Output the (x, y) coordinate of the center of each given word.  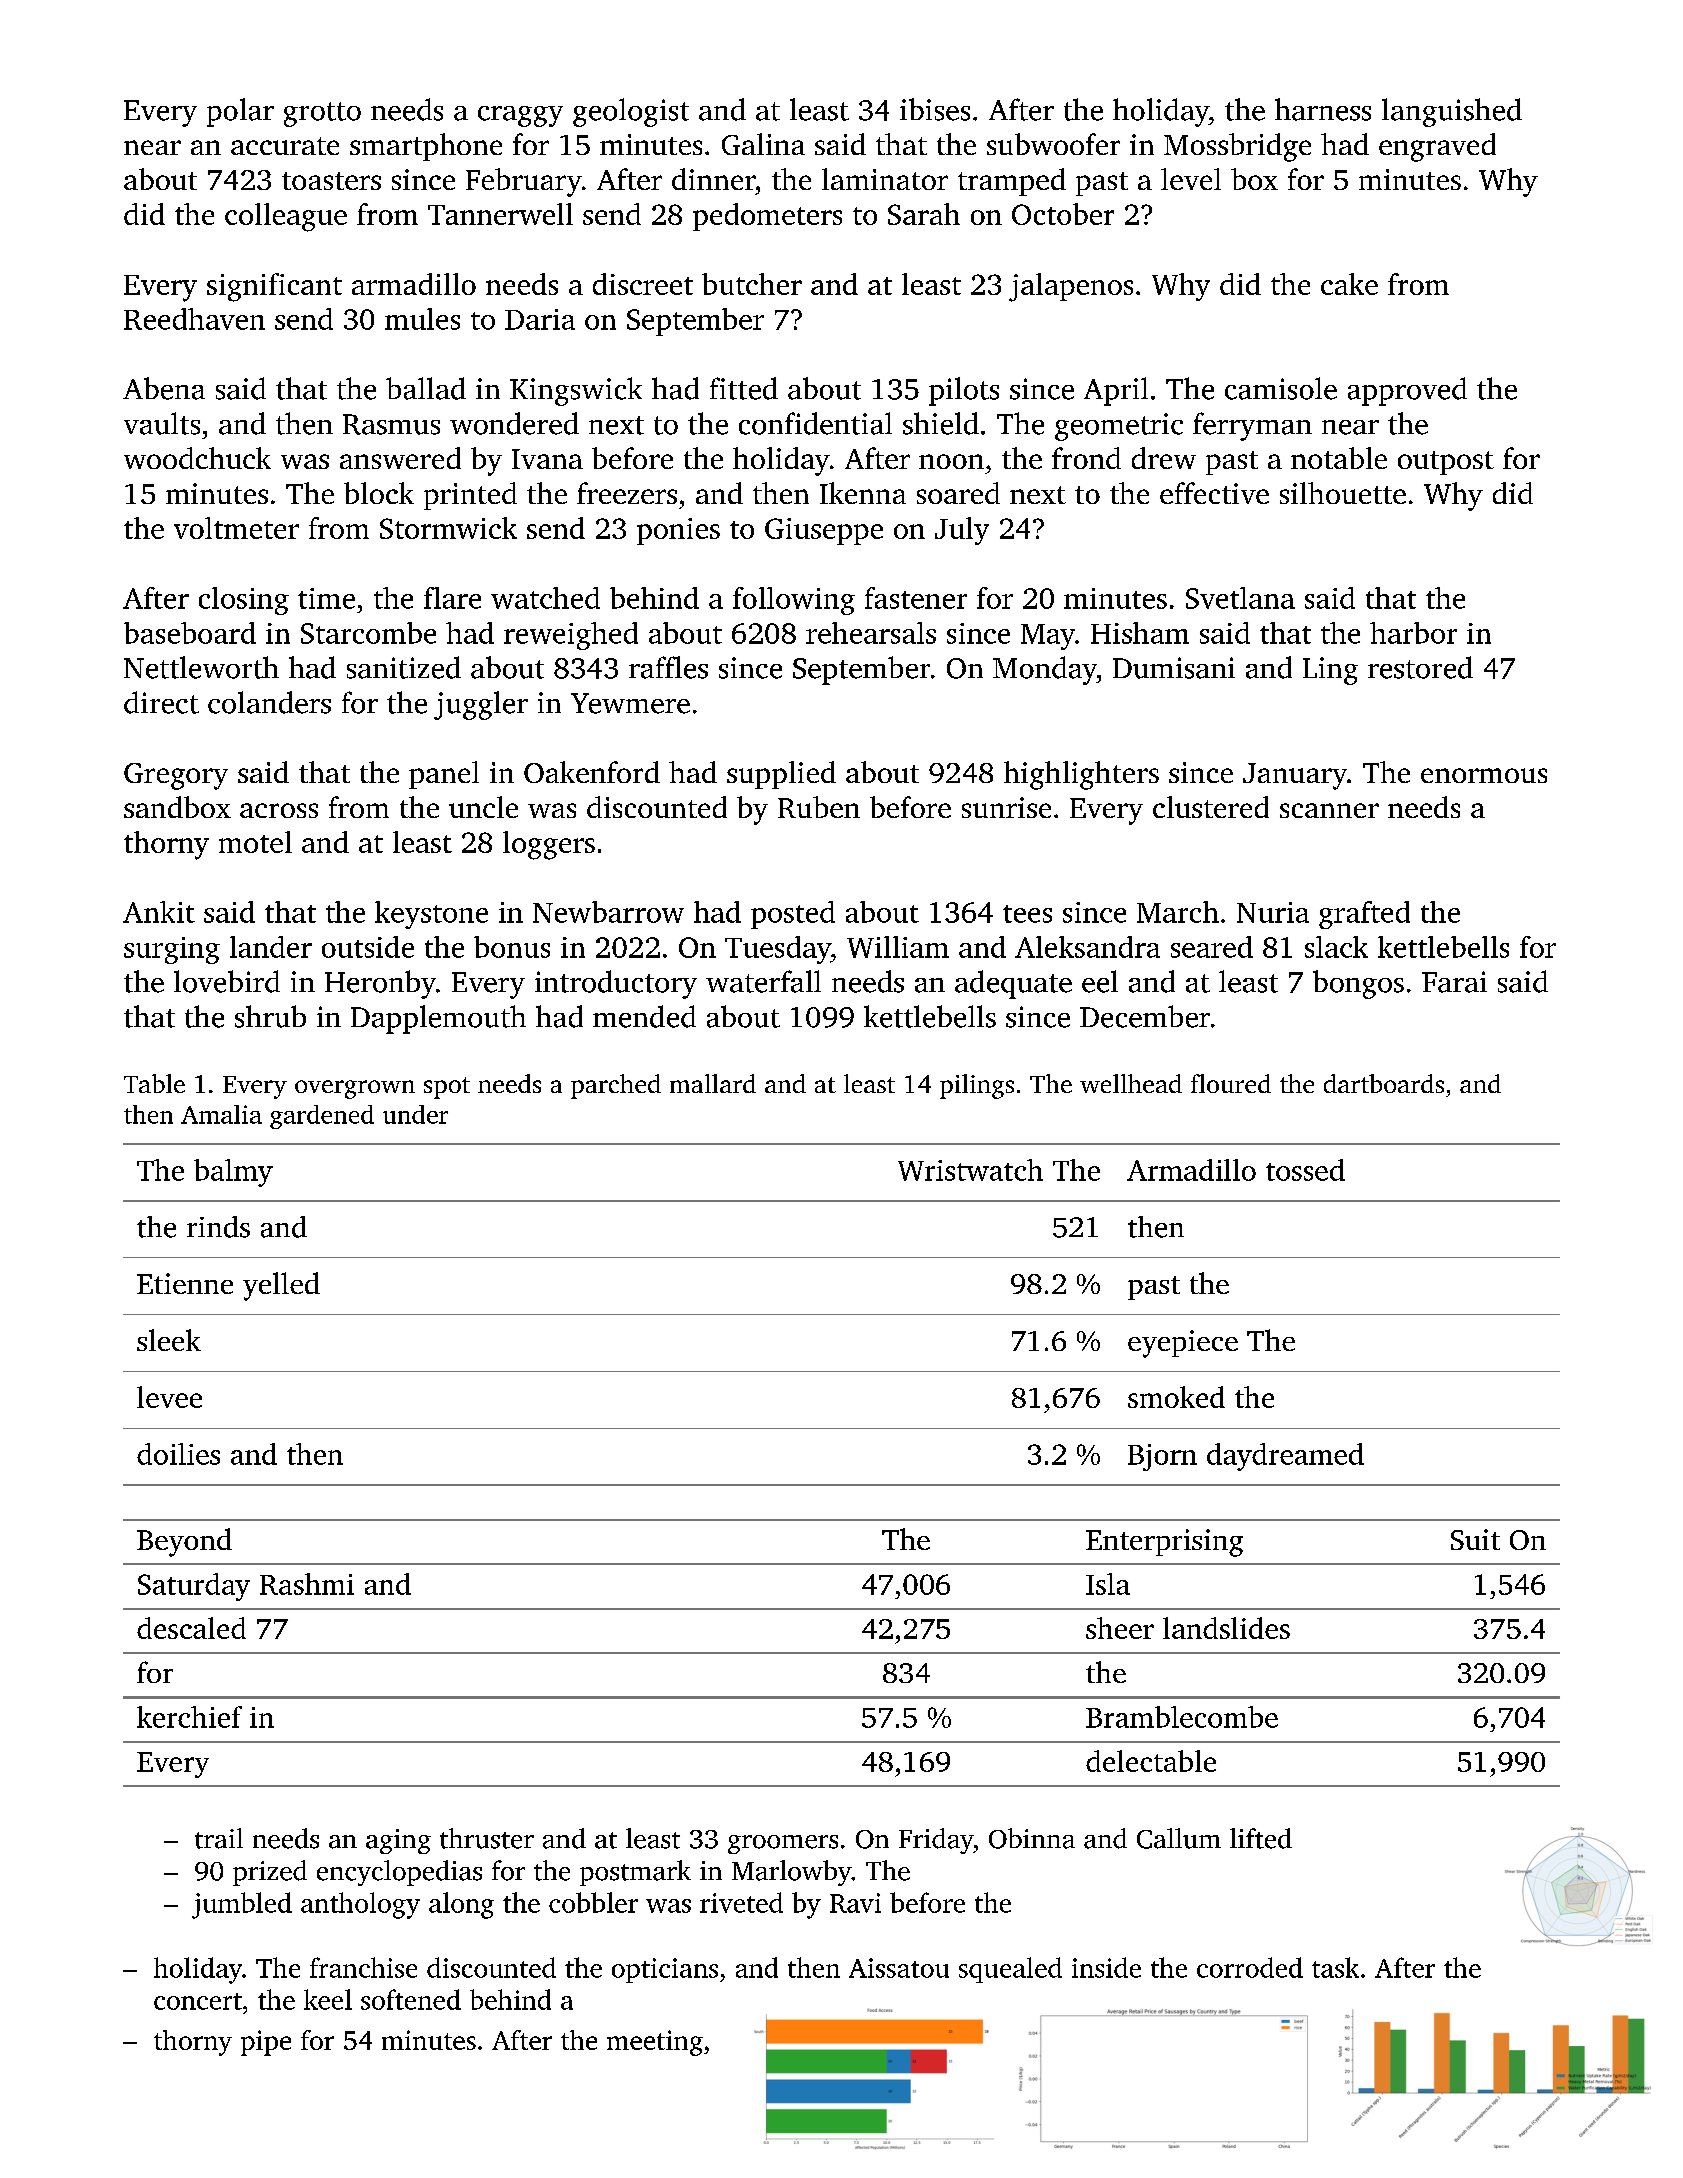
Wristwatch (970, 1170)
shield (941, 423)
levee (169, 1397)
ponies (678, 531)
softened (411, 1999)
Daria (540, 319)
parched (616, 1086)
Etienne (185, 1283)
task (1335, 1967)
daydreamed (1285, 1457)
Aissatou (899, 1968)
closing (244, 601)
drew (1164, 458)
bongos (1358, 984)
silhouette (1343, 493)
